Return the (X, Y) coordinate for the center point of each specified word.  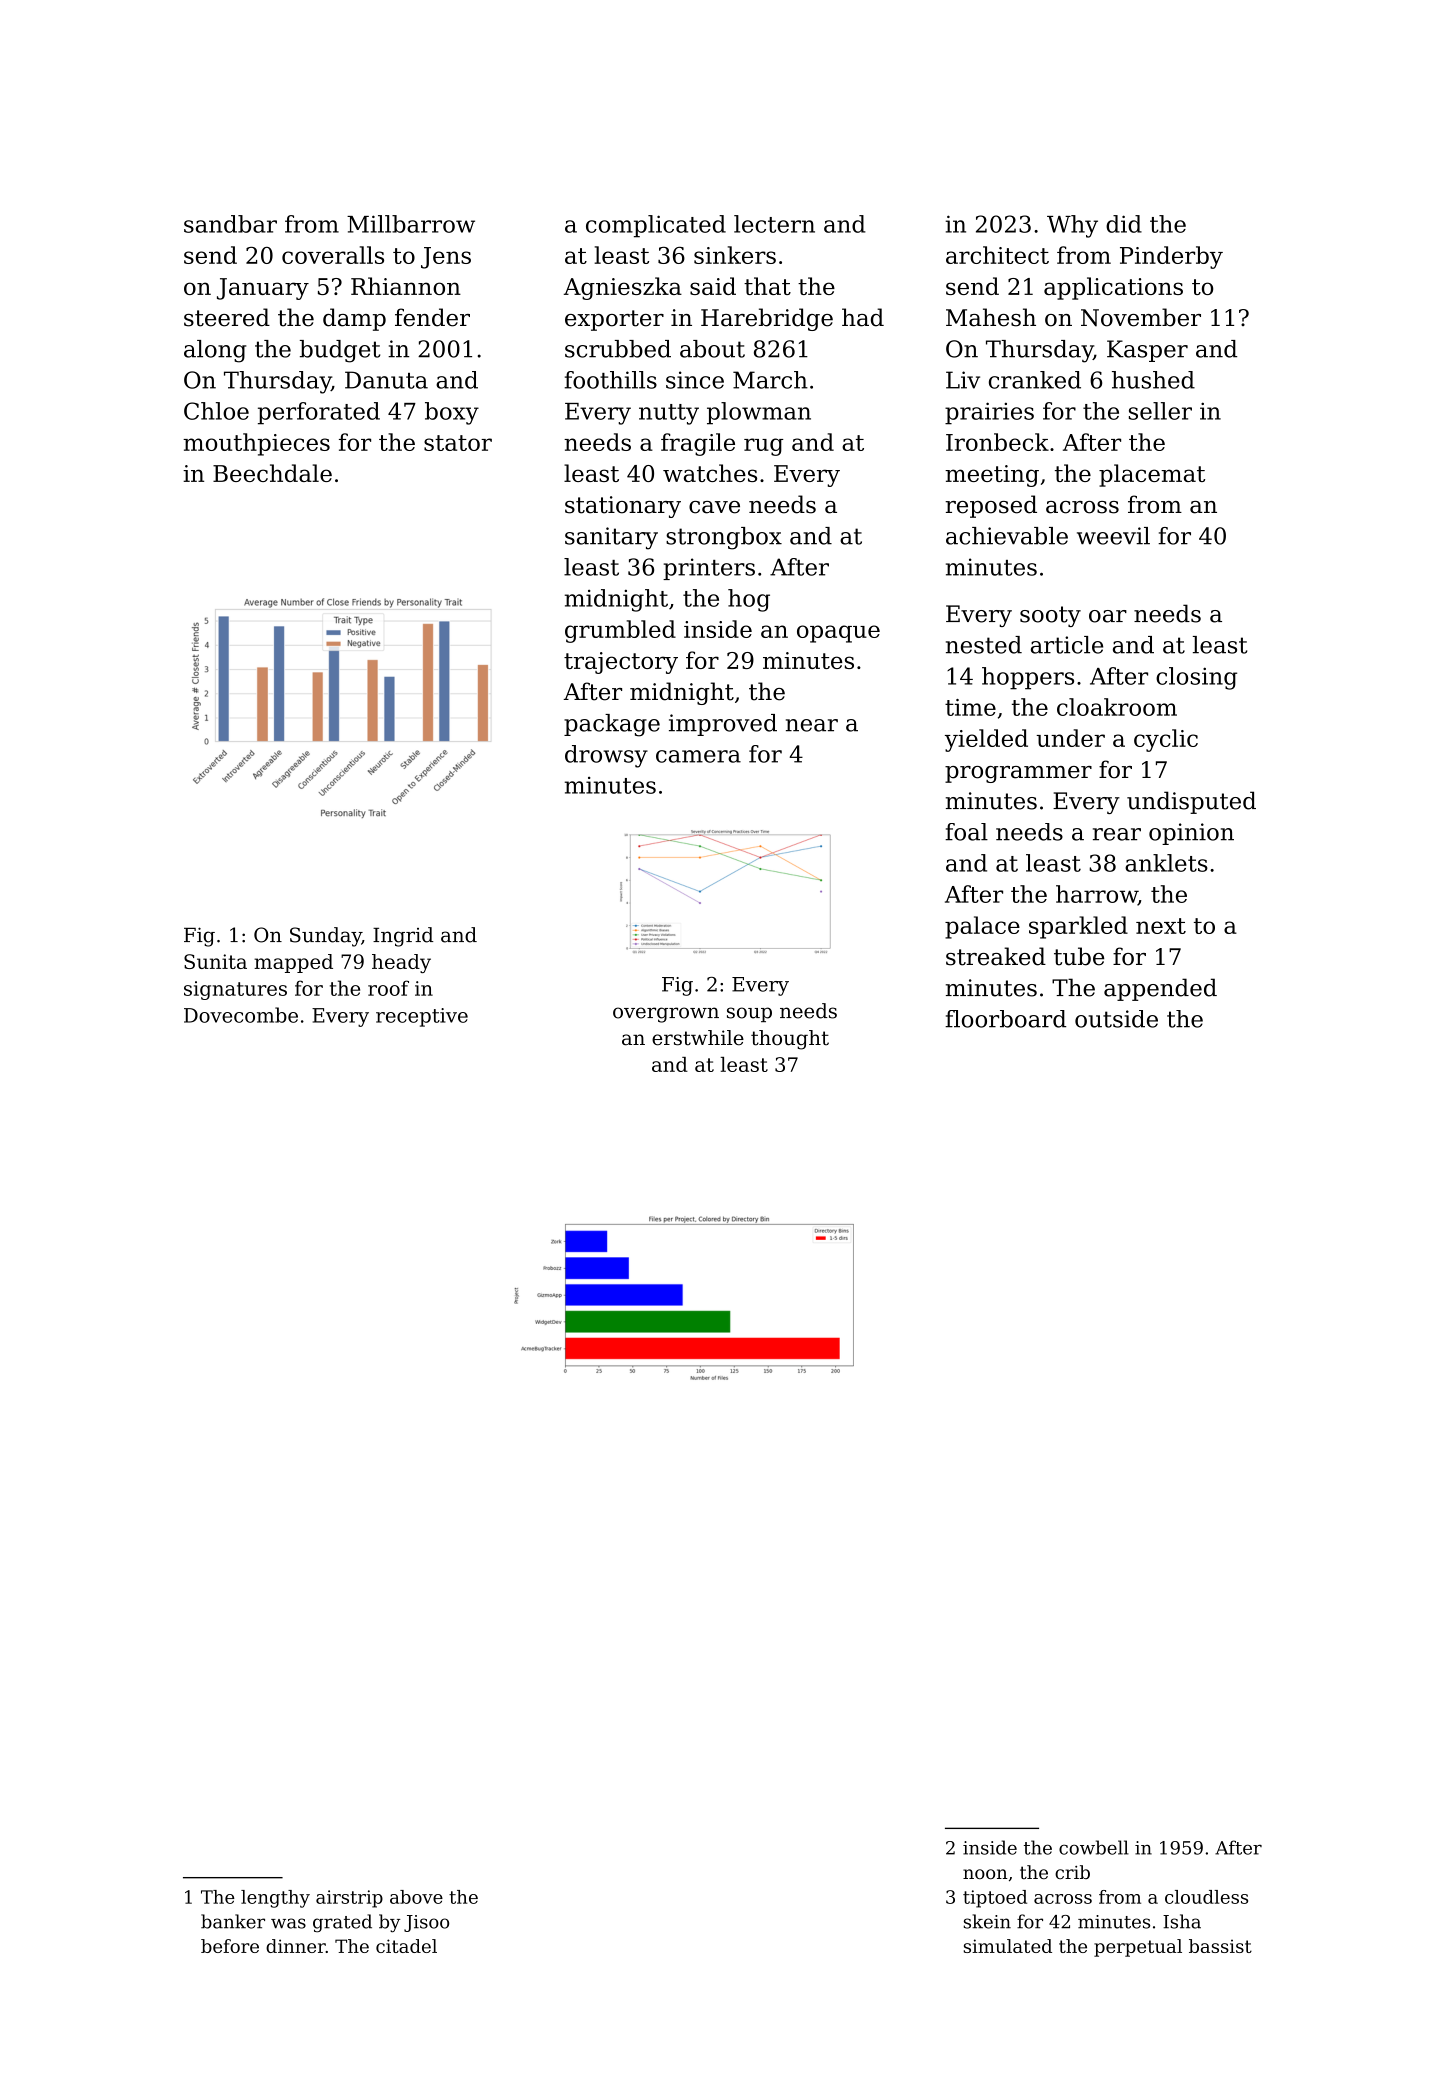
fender (432, 317)
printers (709, 569)
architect (997, 255)
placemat (1152, 475)
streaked (996, 956)
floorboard (1005, 1019)
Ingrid (403, 937)
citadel (406, 1946)
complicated (656, 226)
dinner (296, 1946)
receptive (422, 1017)
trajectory (621, 663)
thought (790, 1040)
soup (749, 1014)
